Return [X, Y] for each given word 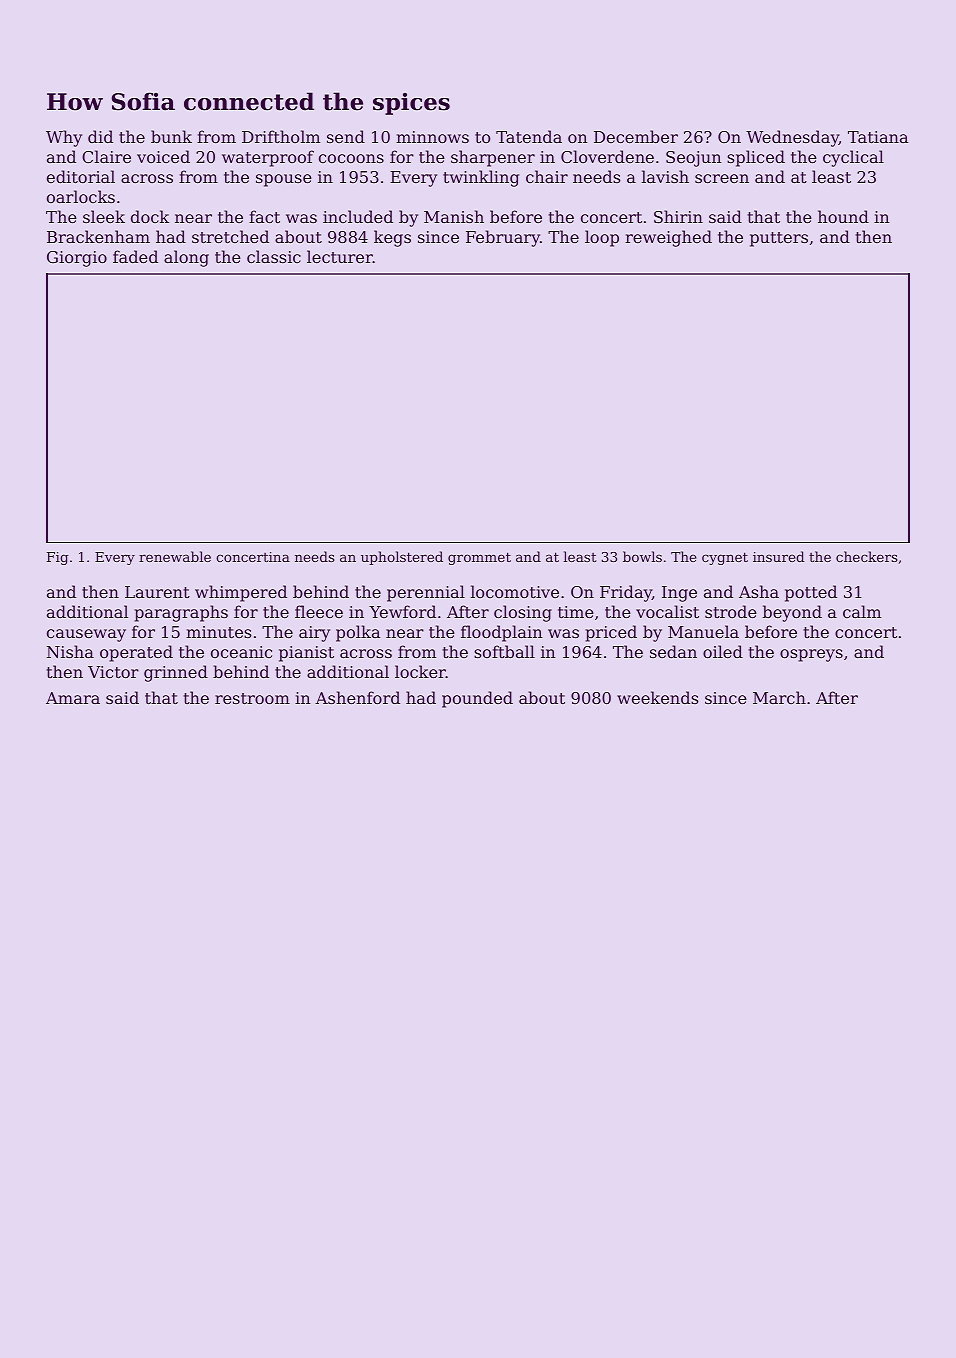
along [186, 258]
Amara [73, 698]
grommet [479, 558]
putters [779, 239]
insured [779, 556]
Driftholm [281, 136]
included [358, 216]
